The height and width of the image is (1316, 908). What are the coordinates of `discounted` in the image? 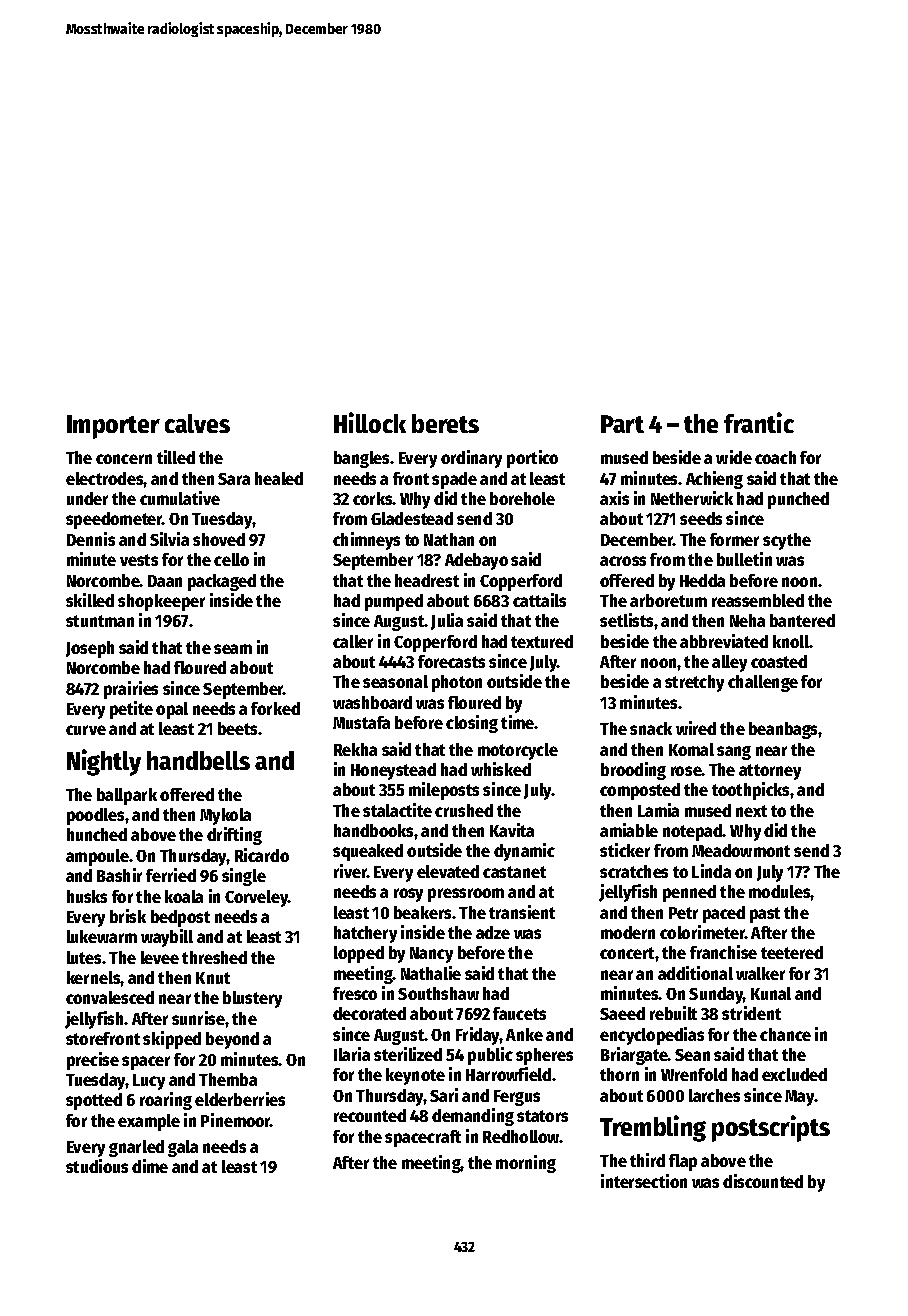 It's located at (763, 1181).
